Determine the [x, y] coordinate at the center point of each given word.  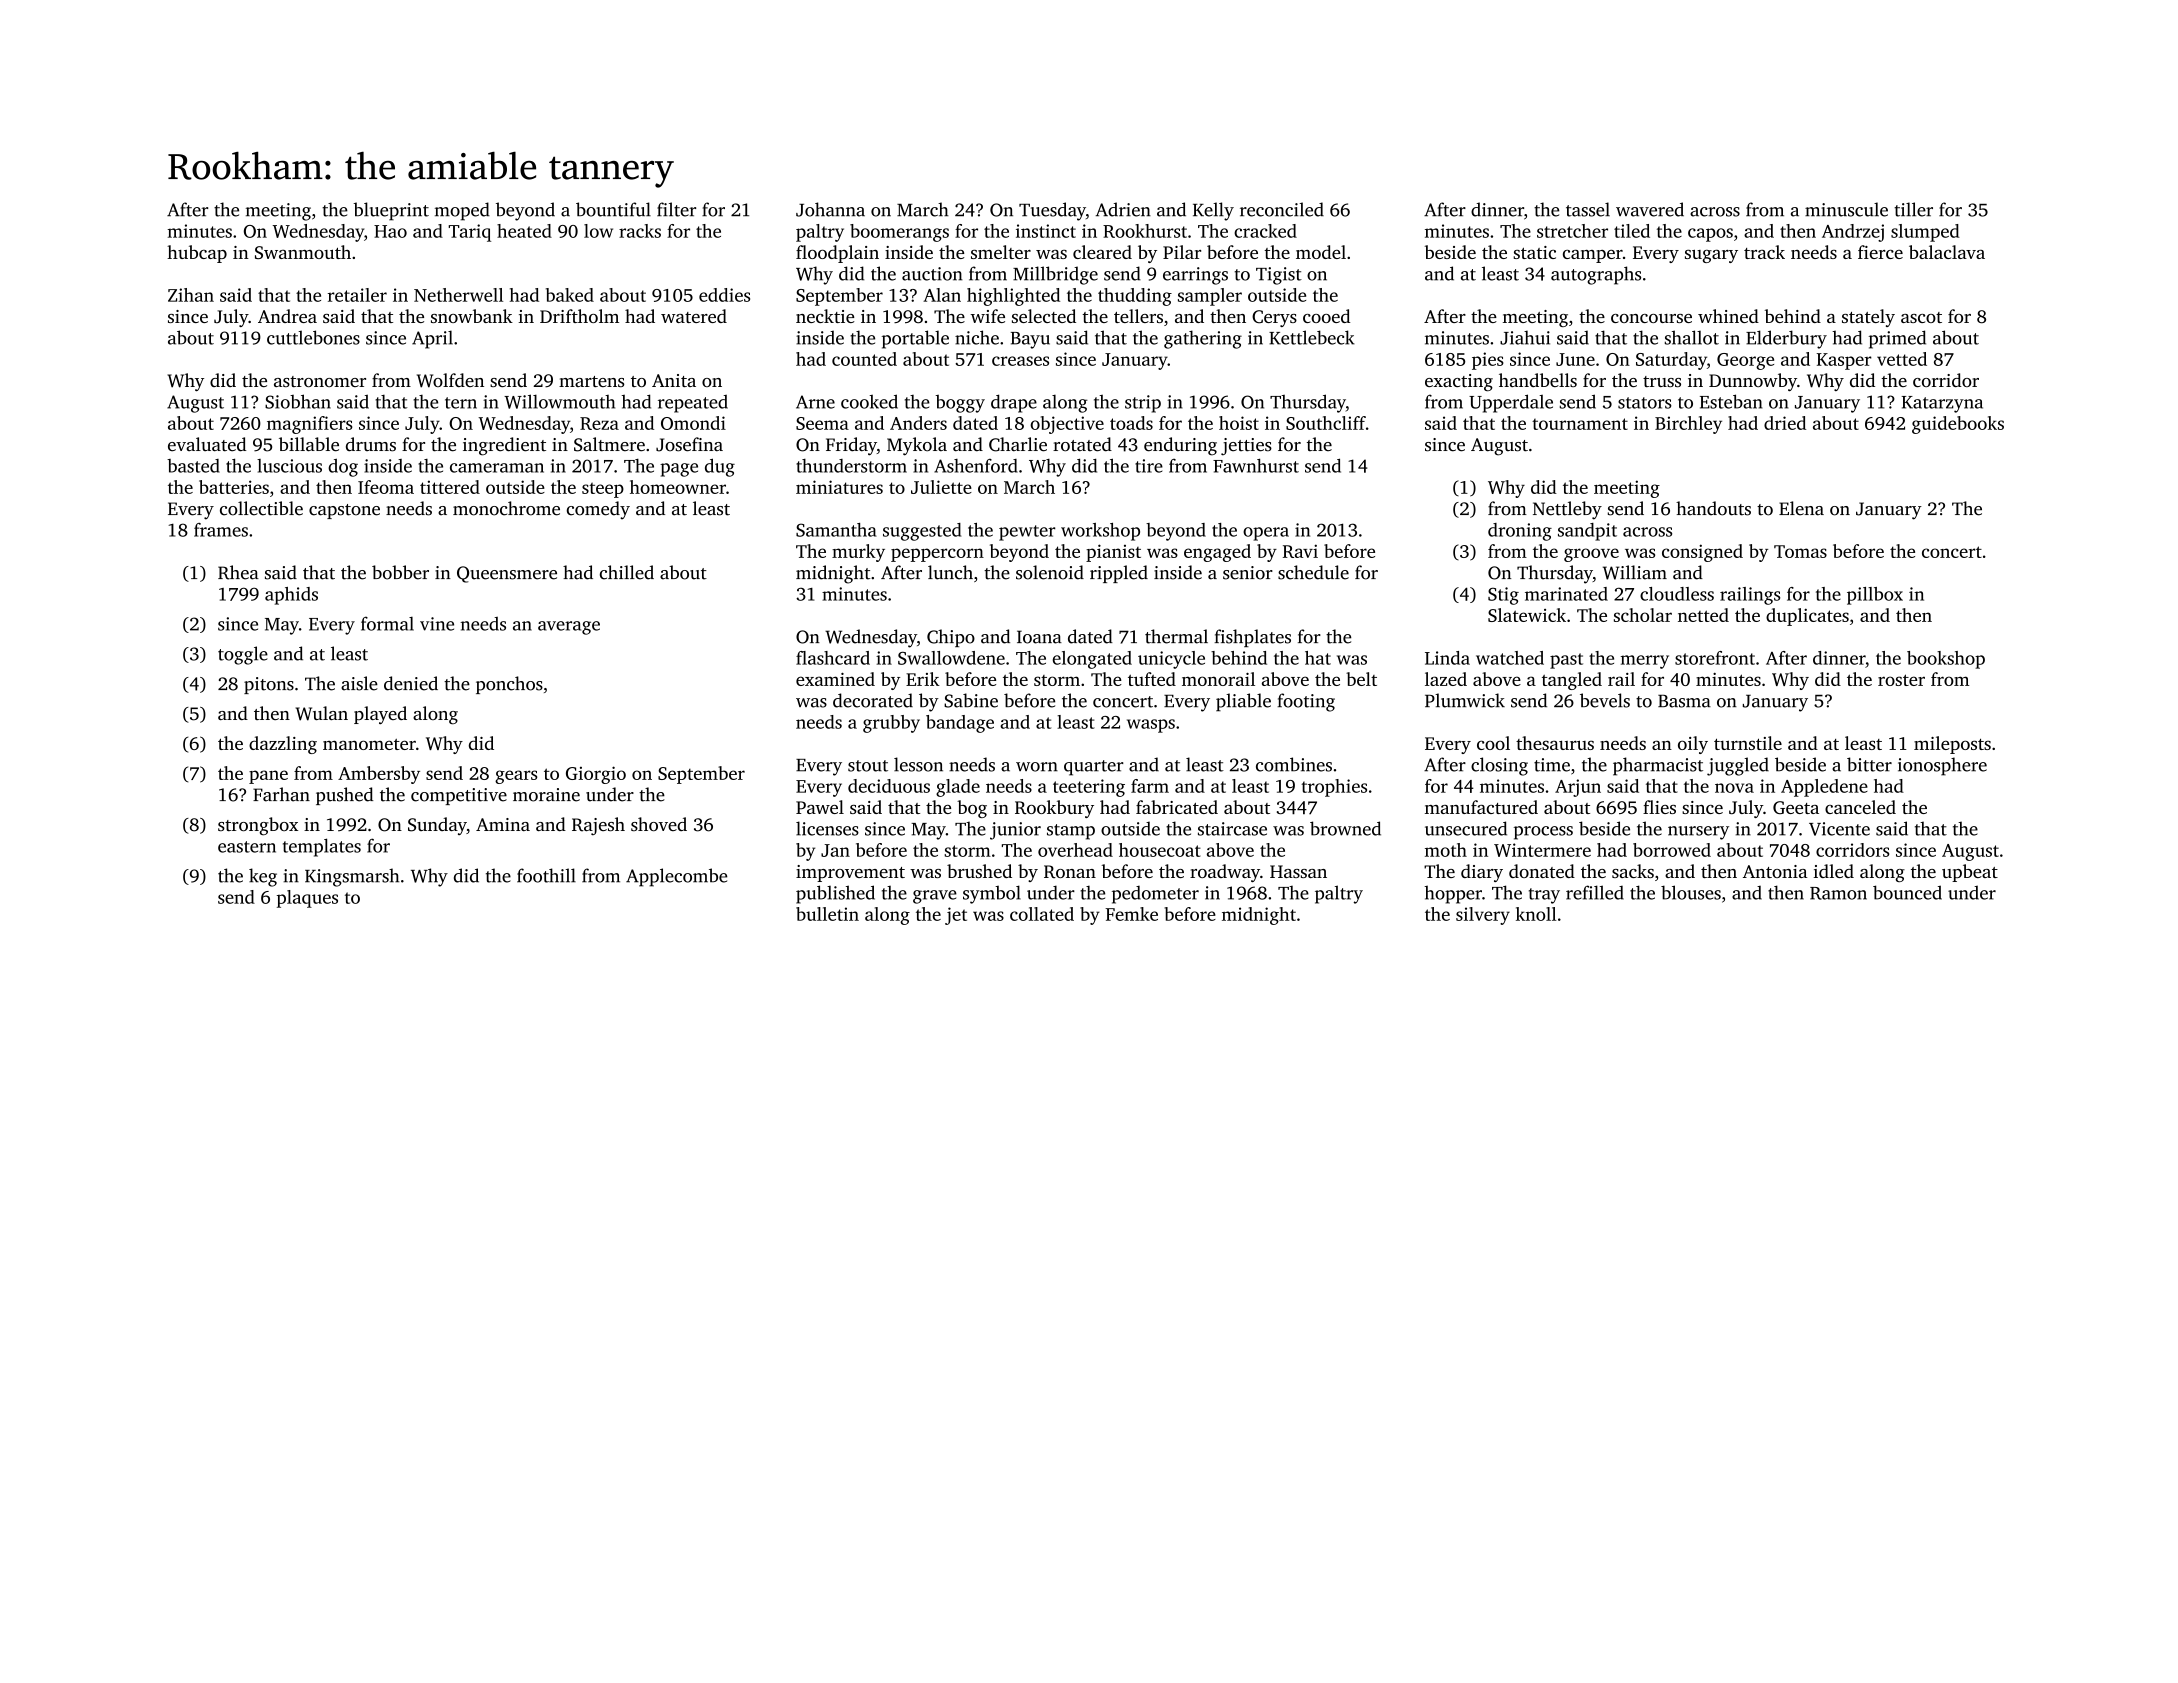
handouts [1713, 508]
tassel [1588, 209]
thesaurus [1555, 743]
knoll [1536, 914]
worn [1037, 767]
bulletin [827, 914]
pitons [269, 685]
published [835, 894]
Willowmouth [559, 401]
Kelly [1213, 211]
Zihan [191, 295]
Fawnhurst [1256, 465]
